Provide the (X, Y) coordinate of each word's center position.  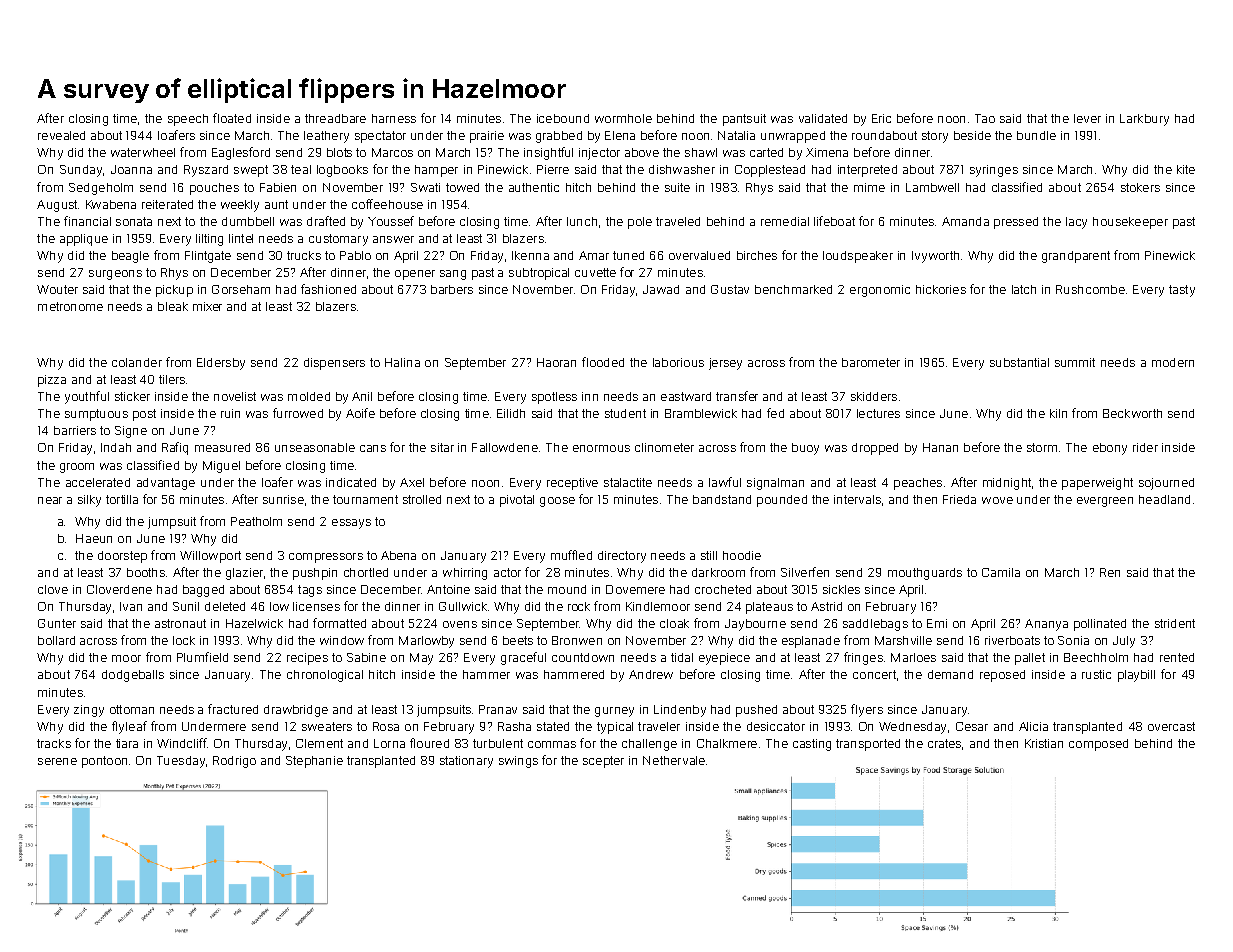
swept (251, 171)
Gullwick (463, 606)
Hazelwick (254, 623)
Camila (1001, 572)
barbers (452, 289)
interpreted (867, 171)
